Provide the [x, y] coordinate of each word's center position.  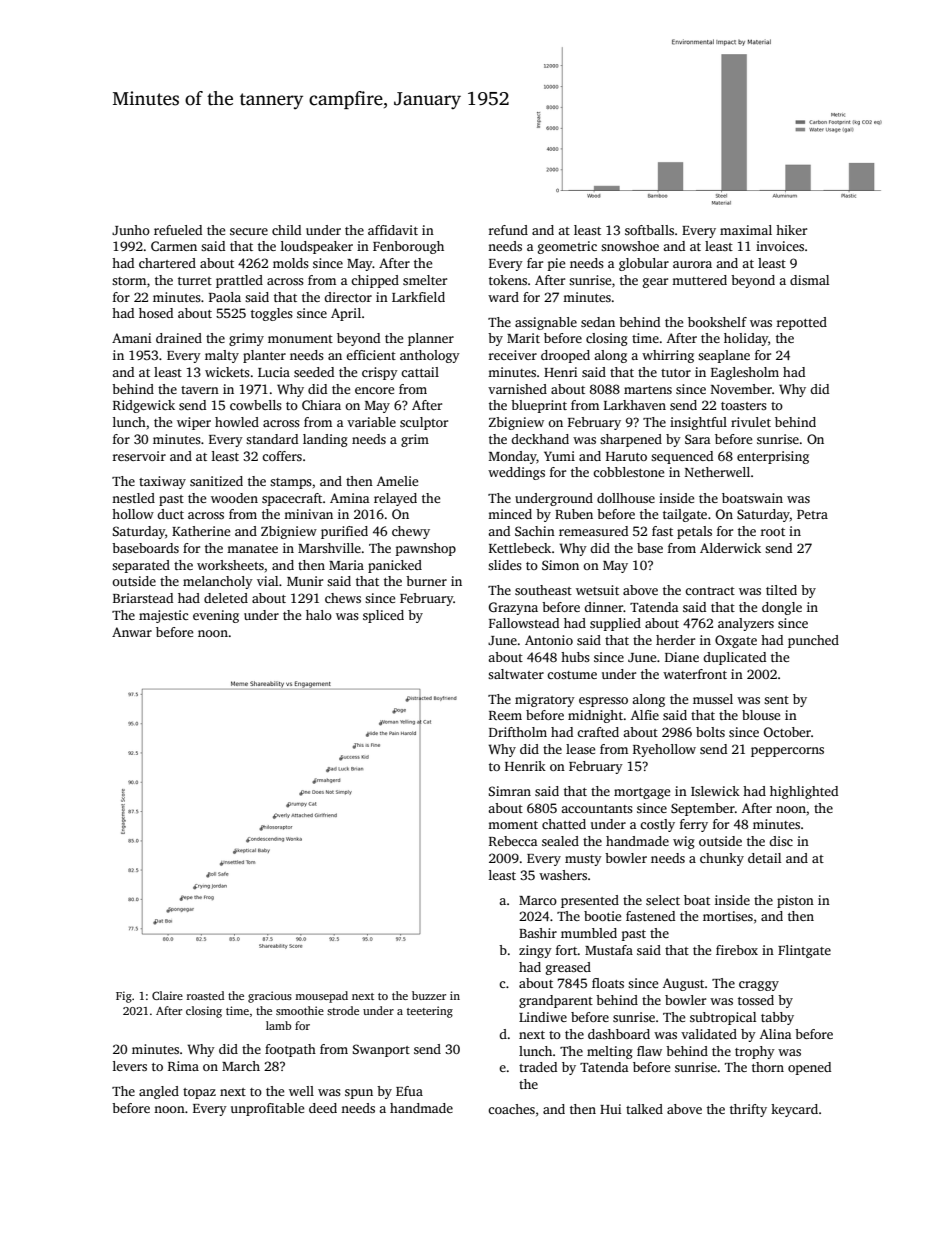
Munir [305, 581]
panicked [395, 566]
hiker [791, 230]
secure [249, 231]
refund [508, 230]
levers [130, 1066]
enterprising [773, 457]
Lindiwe [543, 1017]
